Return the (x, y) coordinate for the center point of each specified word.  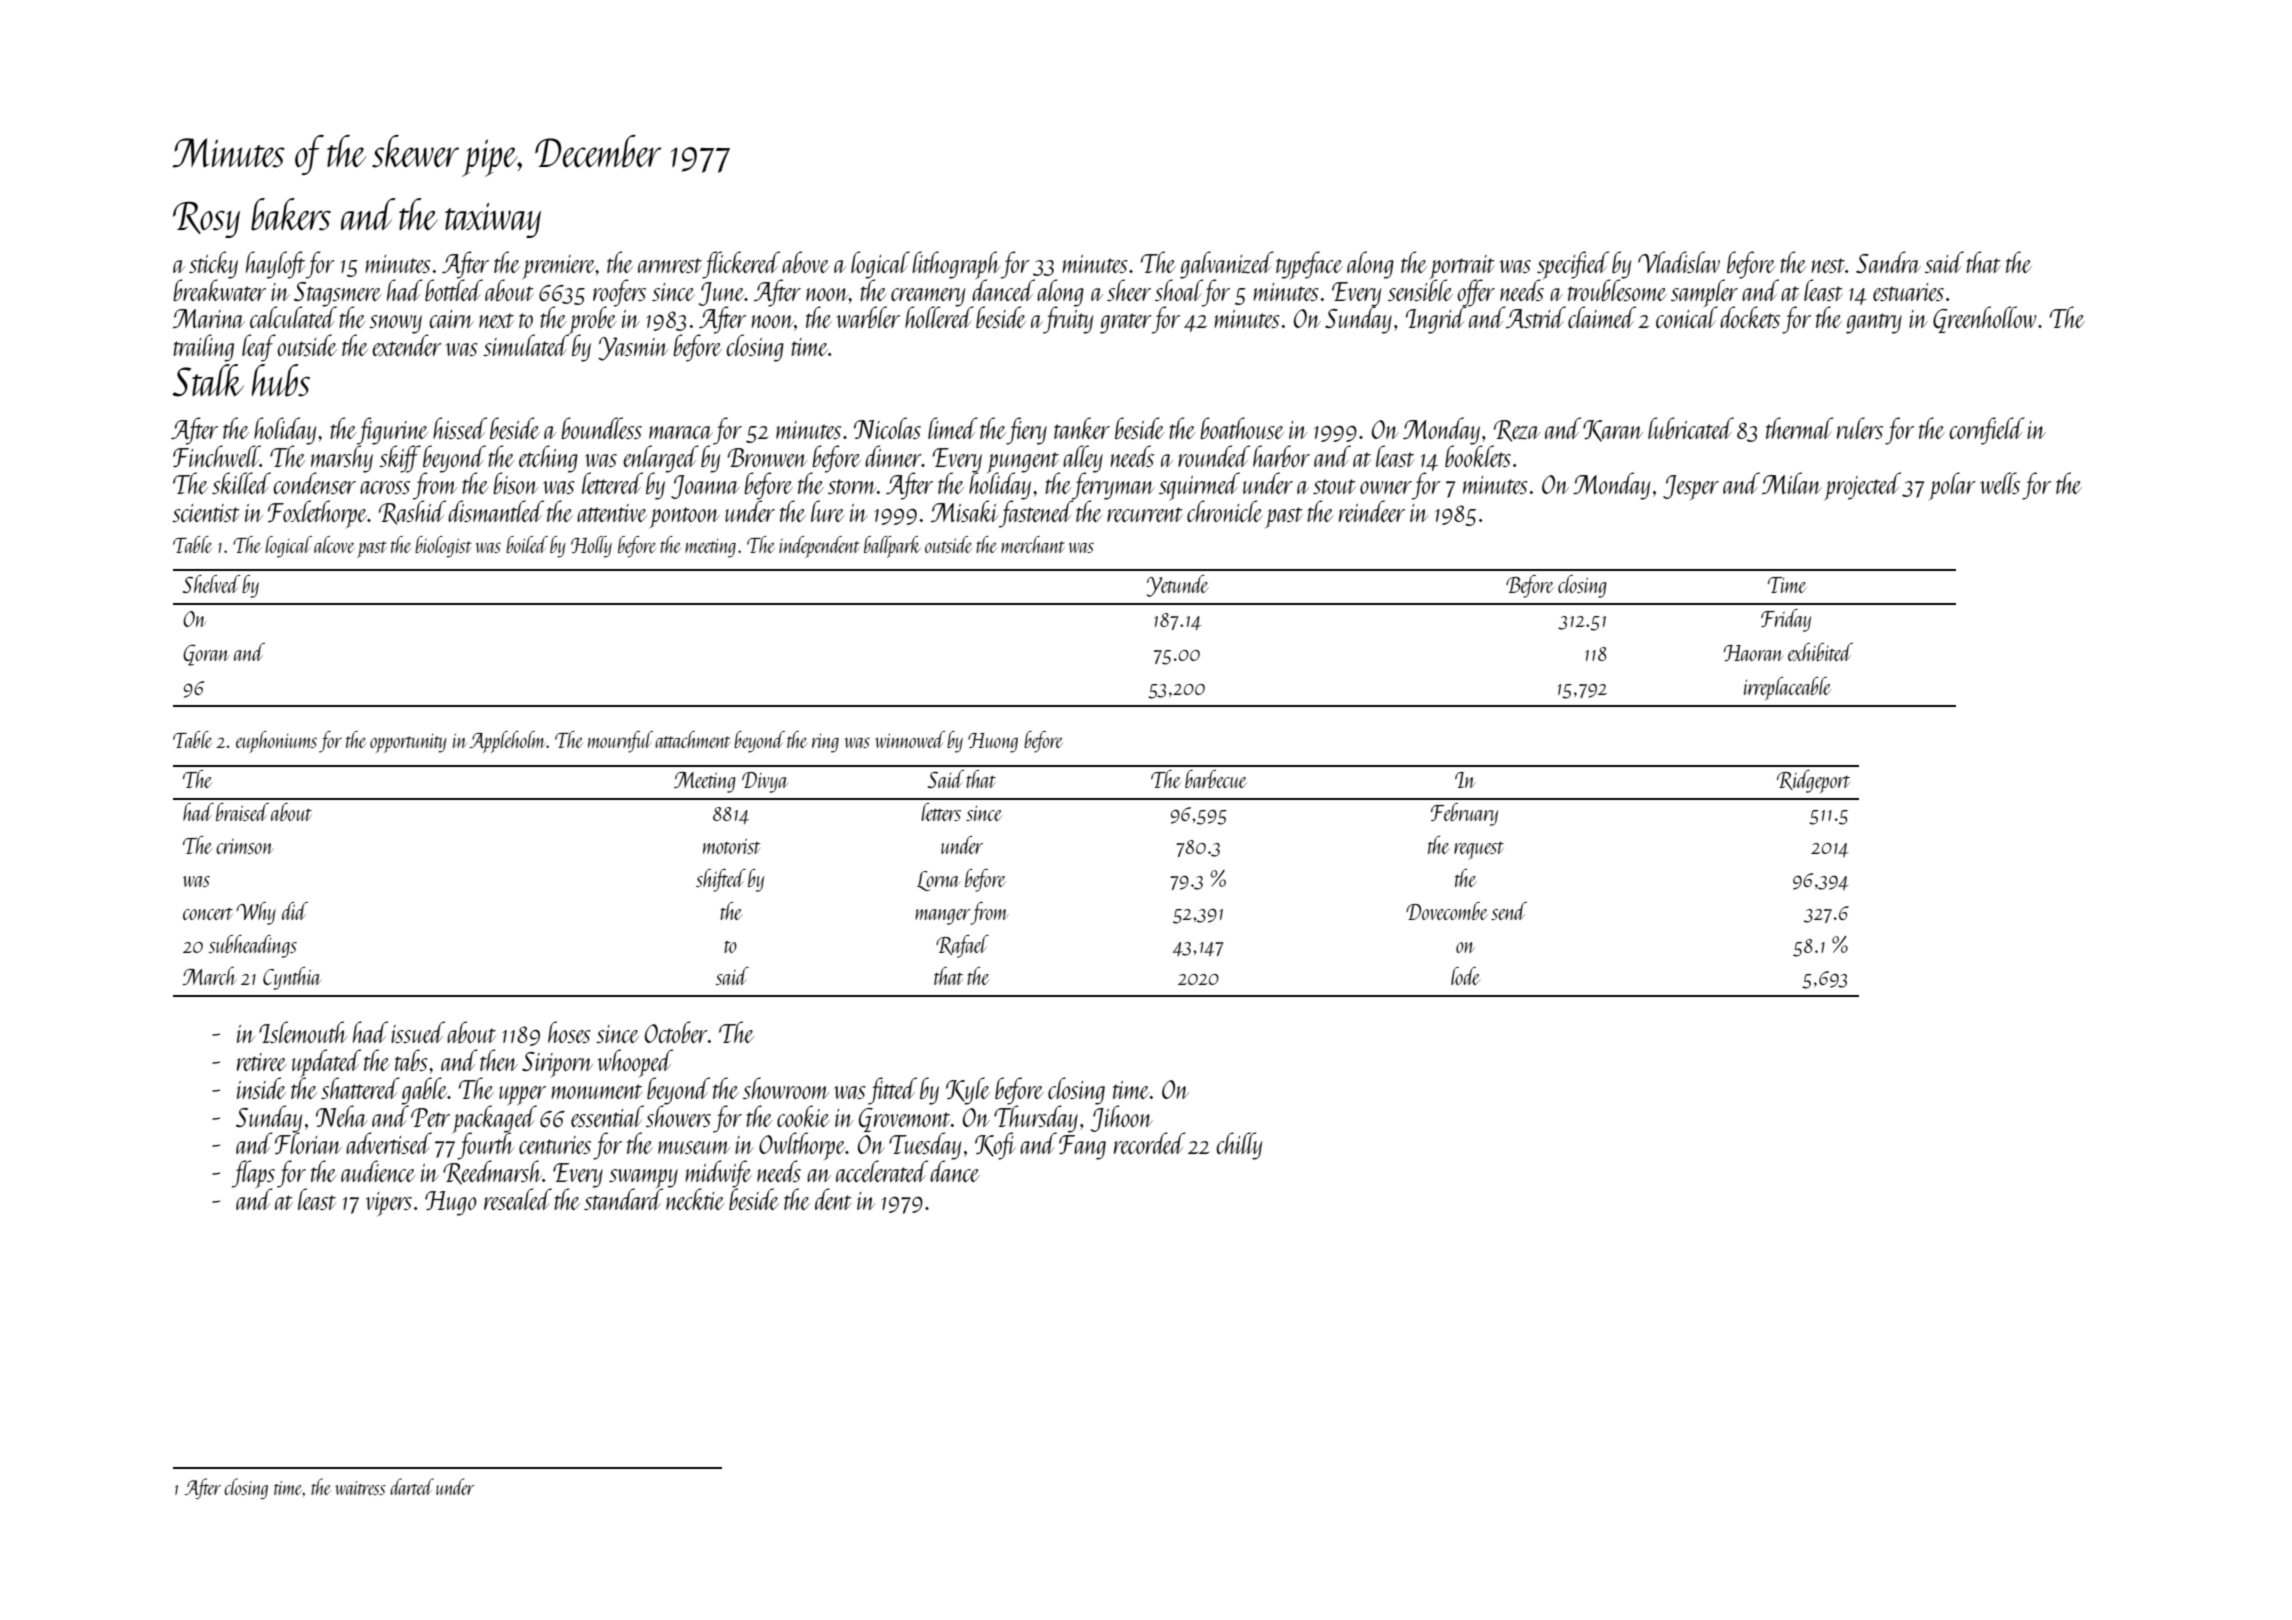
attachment (692, 739)
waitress (360, 1488)
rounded (1214, 456)
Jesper (1691, 487)
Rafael (962, 946)
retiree (262, 1062)
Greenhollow (1984, 319)
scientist (206, 513)
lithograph (956, 265)
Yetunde (1177, 586)
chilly (1239, 1146)
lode (1465, 976)
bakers (291, 214)
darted (412, 1486)
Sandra (1888, 262)
